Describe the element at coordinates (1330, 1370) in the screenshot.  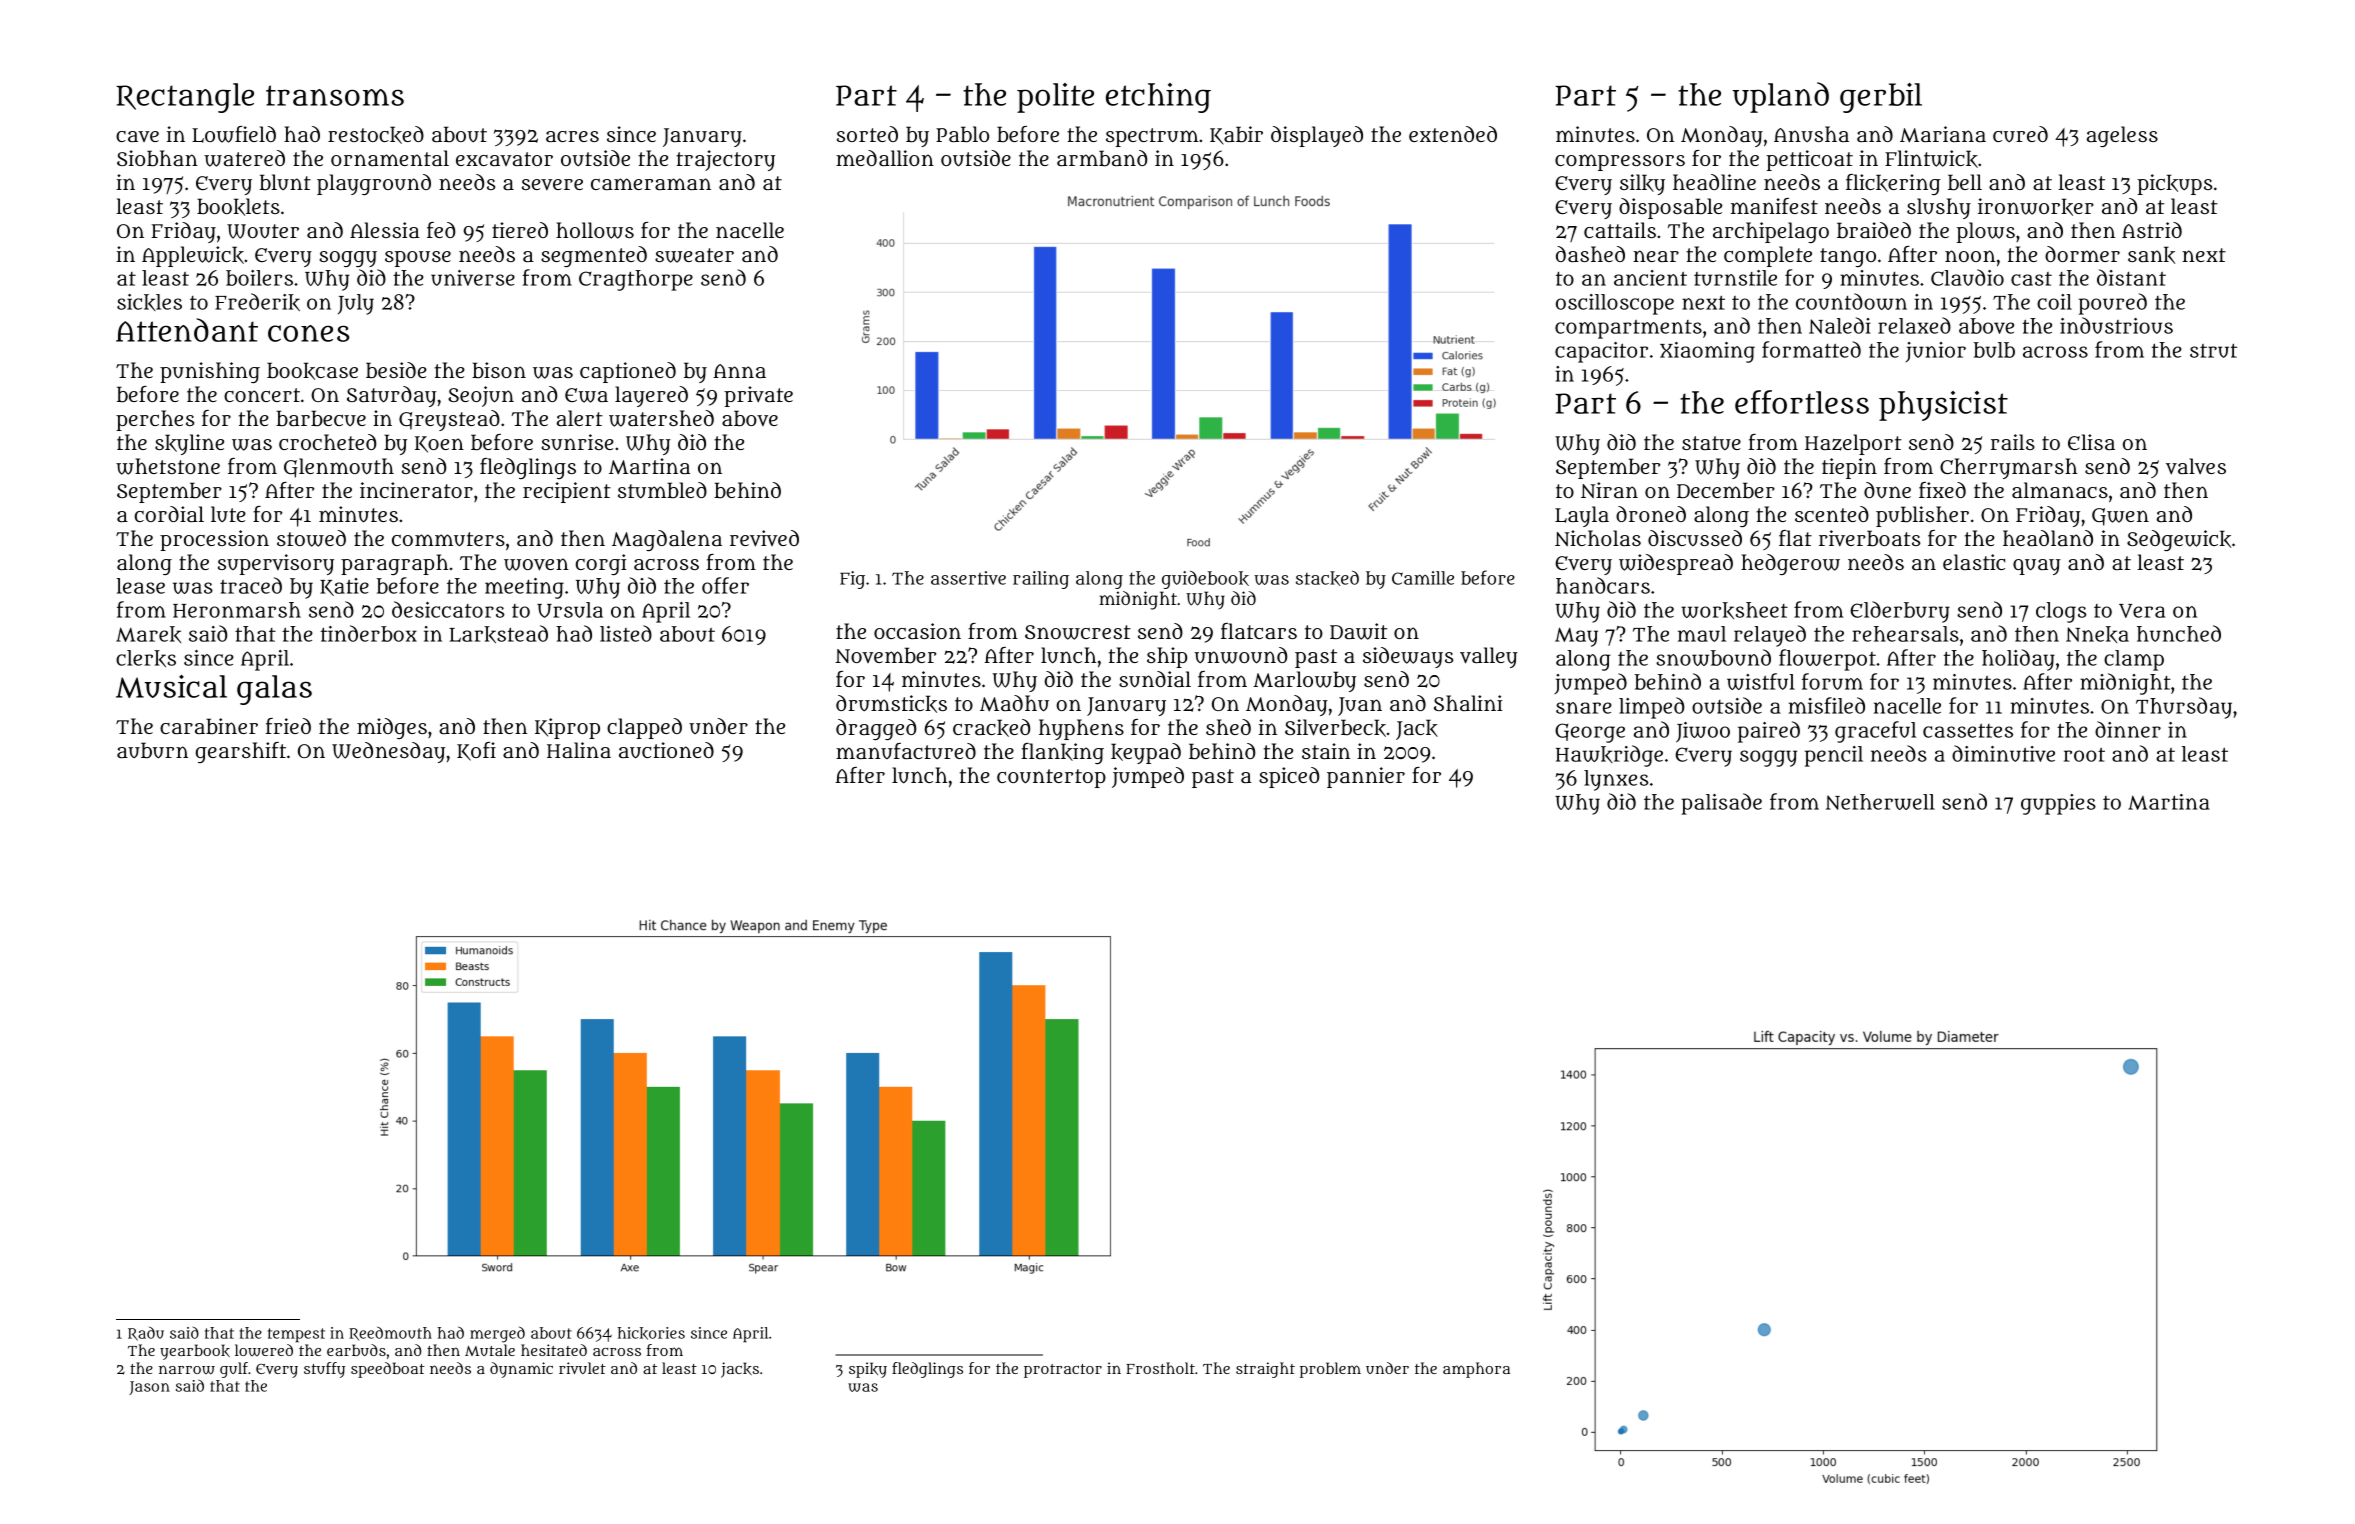
I see `problem` at that location.
